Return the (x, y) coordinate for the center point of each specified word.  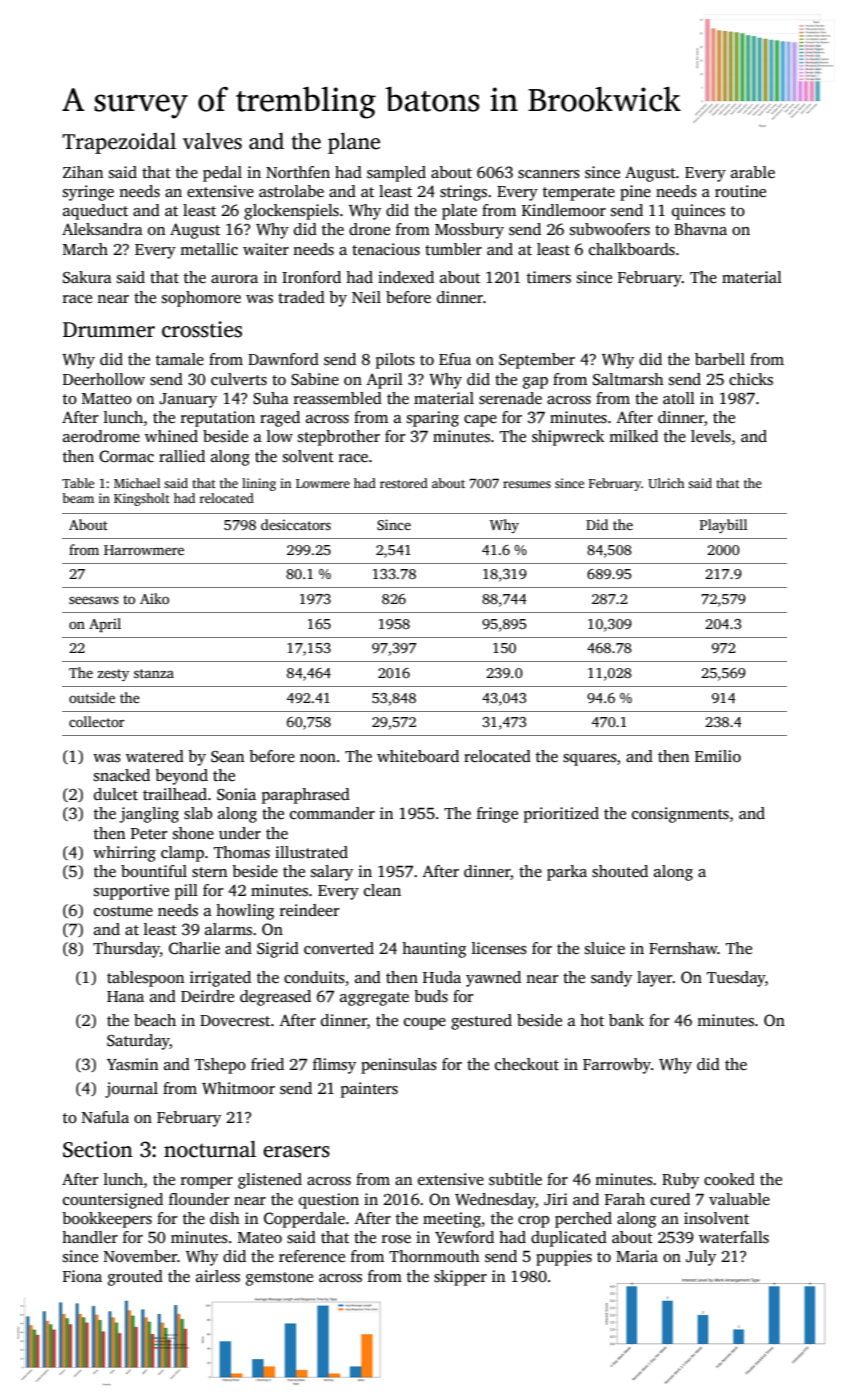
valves (212, 141)
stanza (154, 673)
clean (382, 890)
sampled (396, 174)
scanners (549, 174)
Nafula (105, 1117)
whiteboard (418, 756)
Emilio (718, 756)
